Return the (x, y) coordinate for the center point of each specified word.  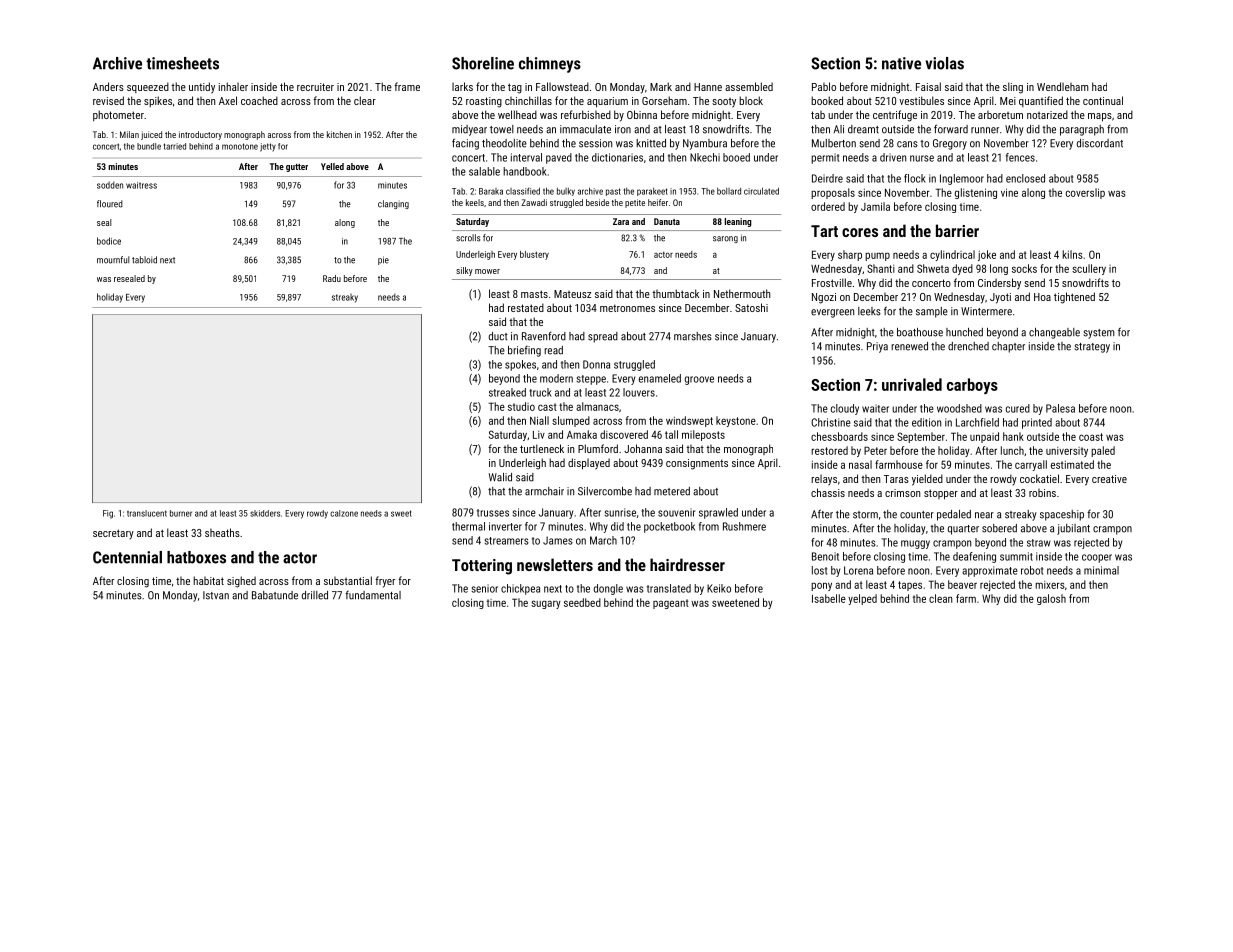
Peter (875, 450)
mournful (113, 260)
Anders (108, 86)
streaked (507, 392)
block (751, 100)
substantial (348, 580)
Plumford (598, 448)
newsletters (555, 564)
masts (534, 294)
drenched (968, 346)
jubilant (1073, 529)
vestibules (921, 100)
